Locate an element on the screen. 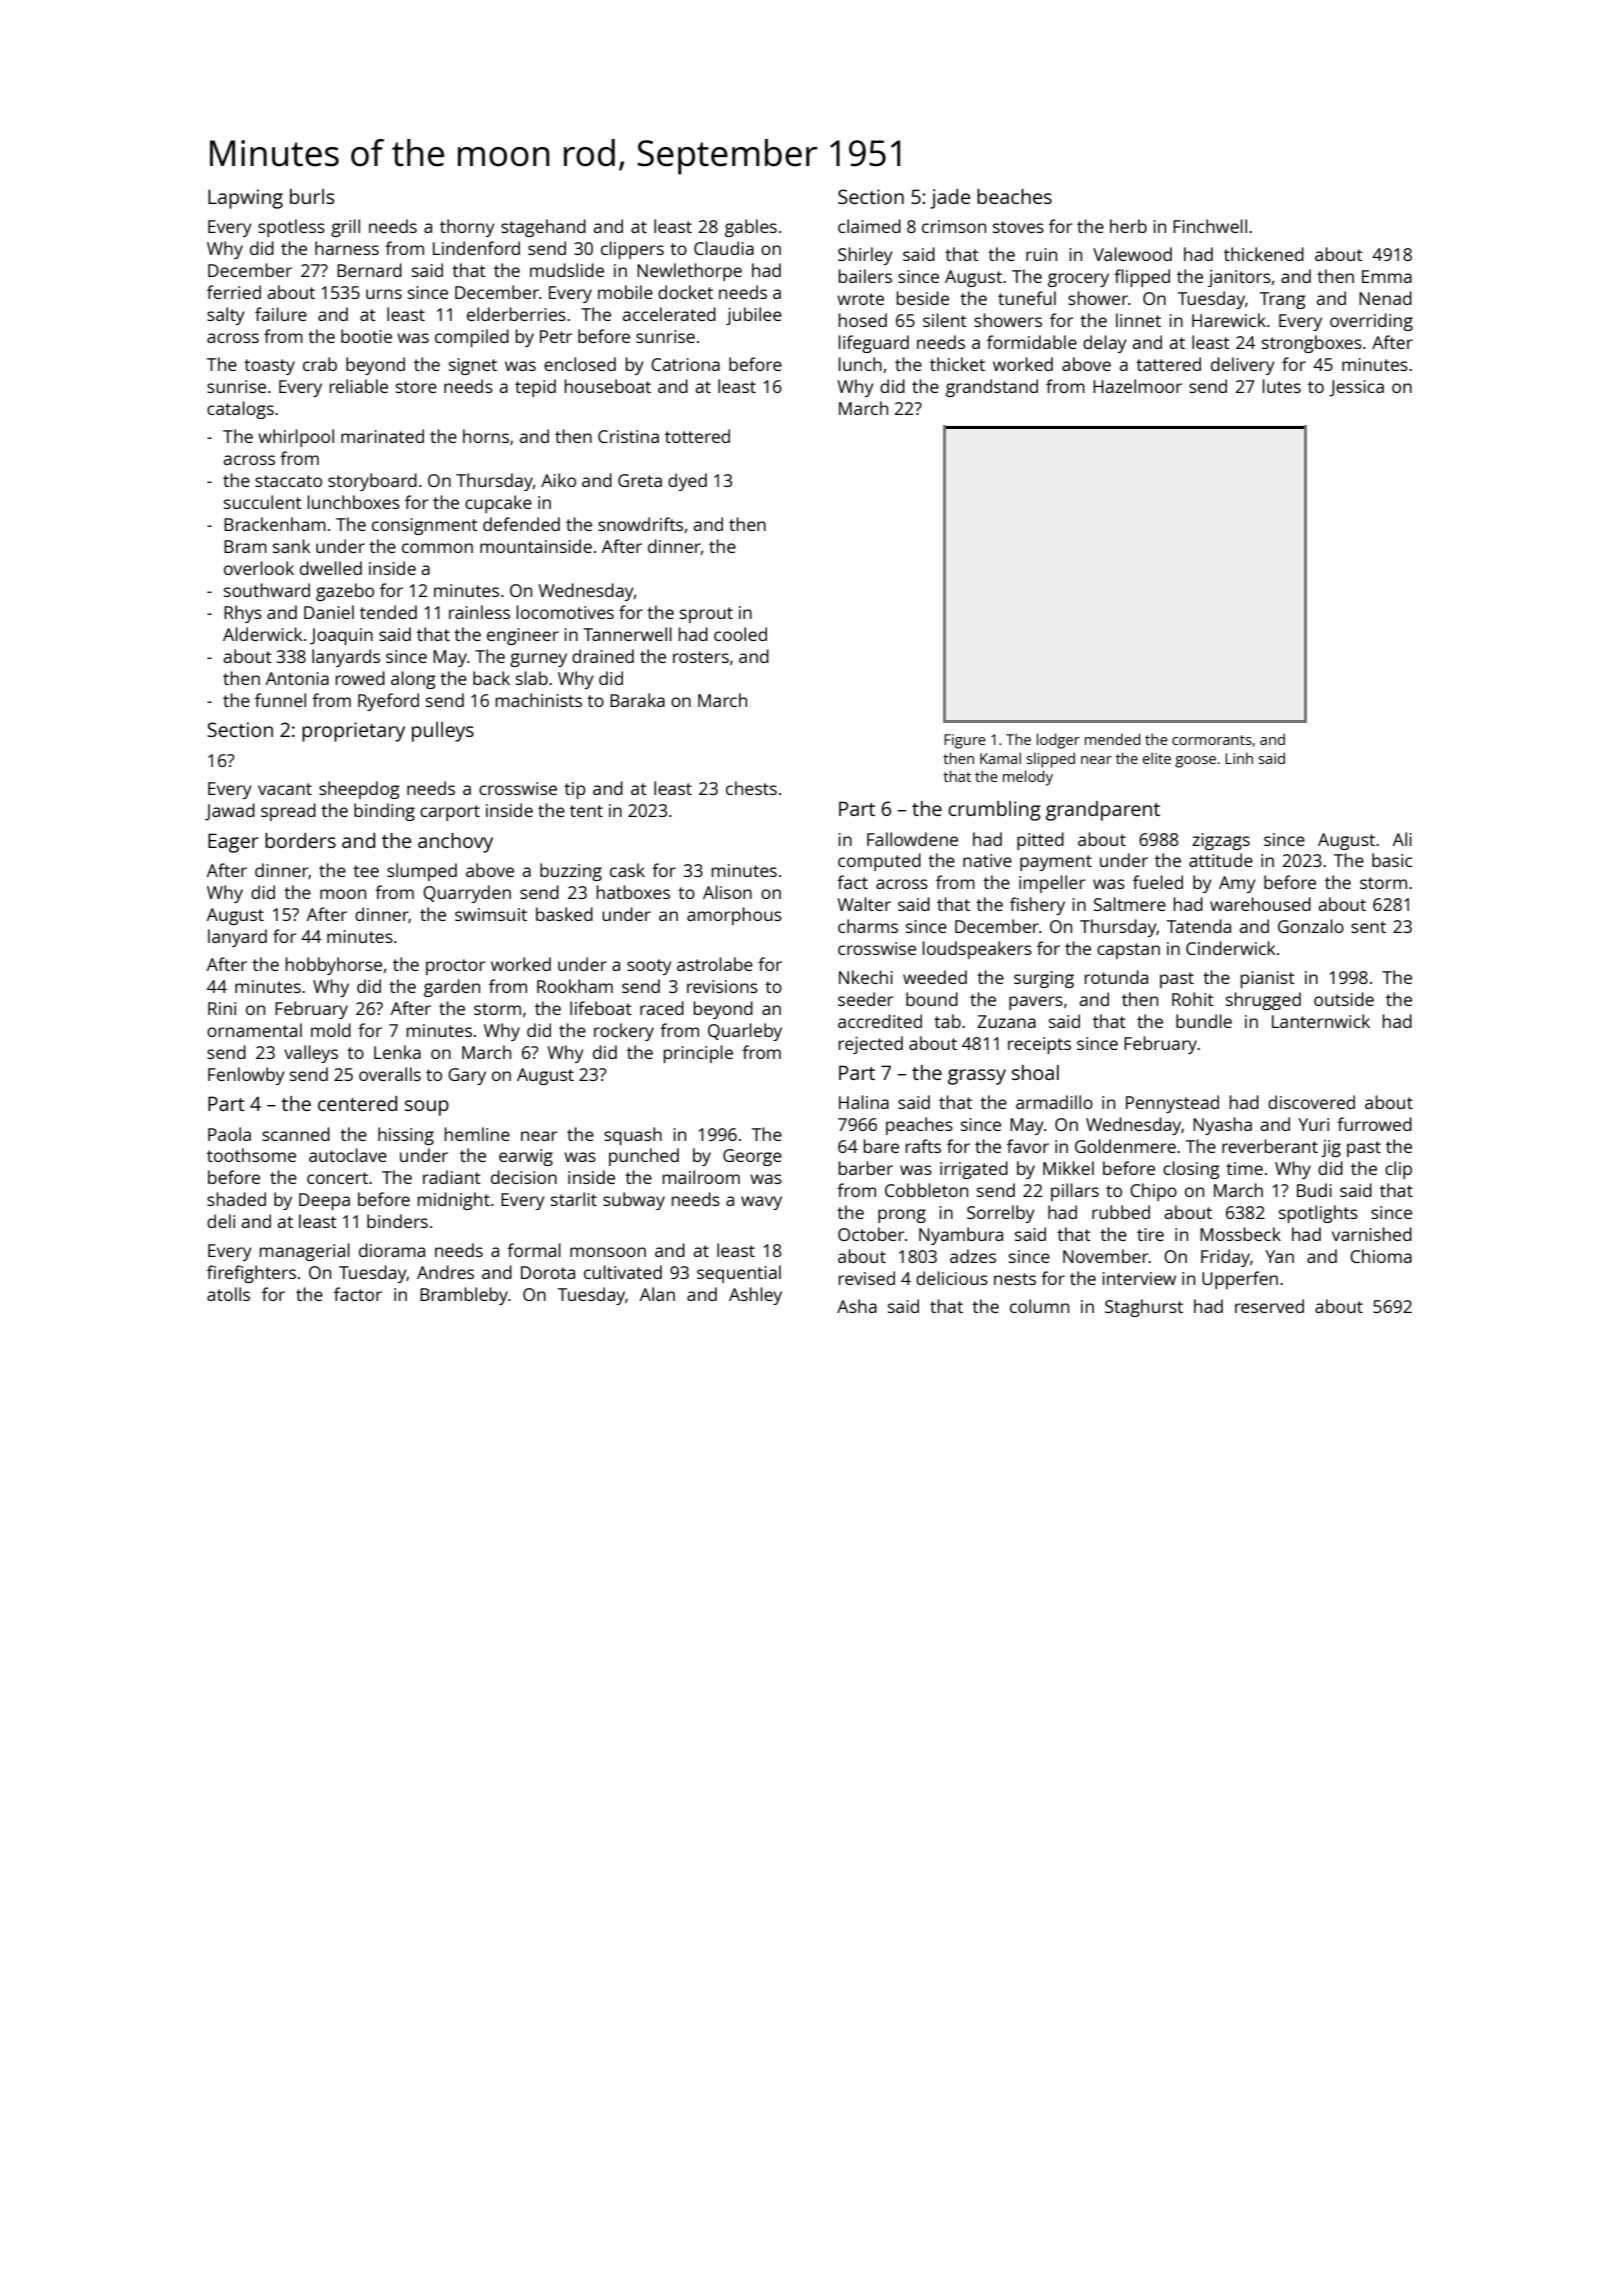 This screenshot has height=2292, width=1620. mobile is located at coordinates (625, 292).
